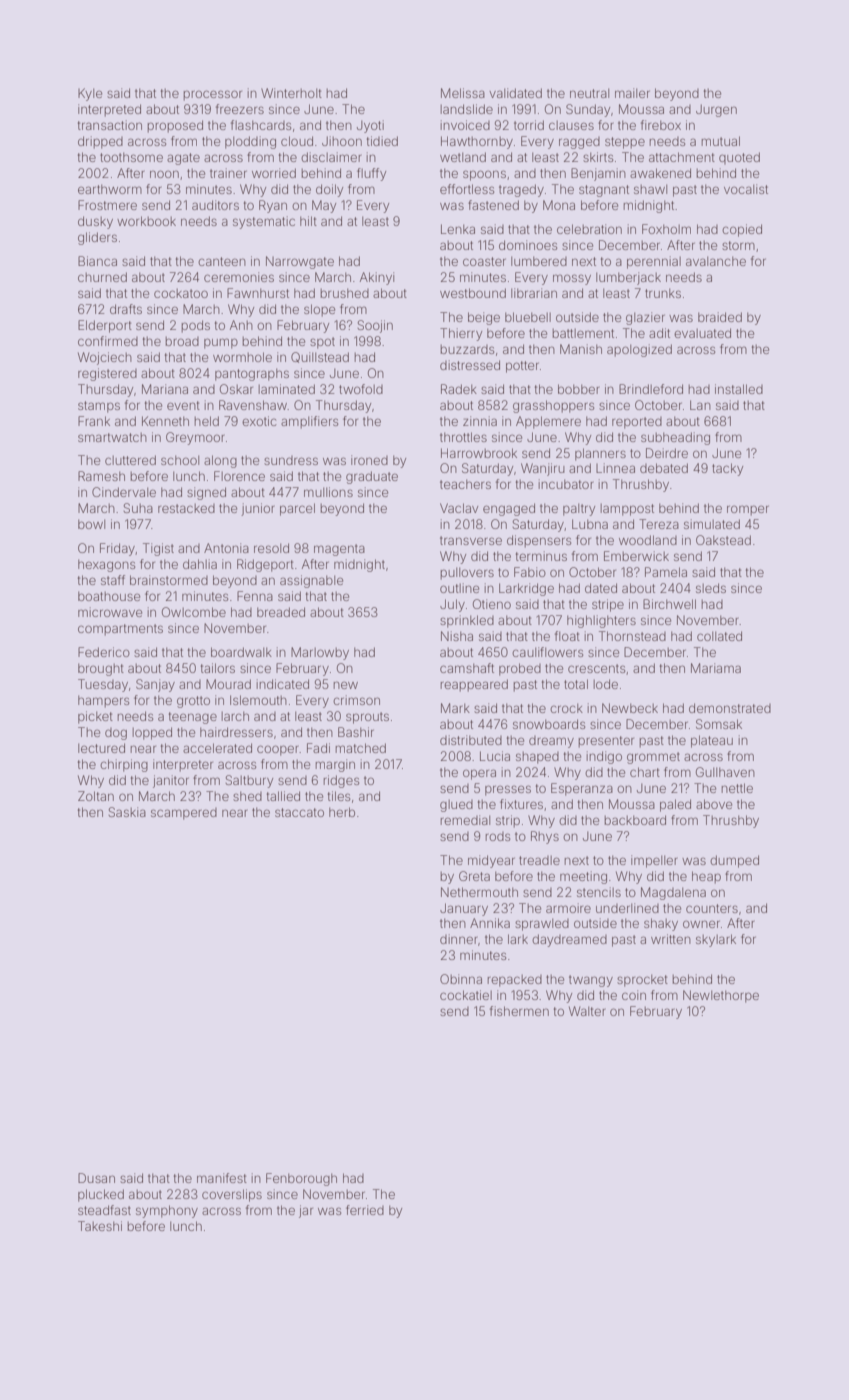 The image size is (849, 1400). I want to click on herb, so click(342, 812).
